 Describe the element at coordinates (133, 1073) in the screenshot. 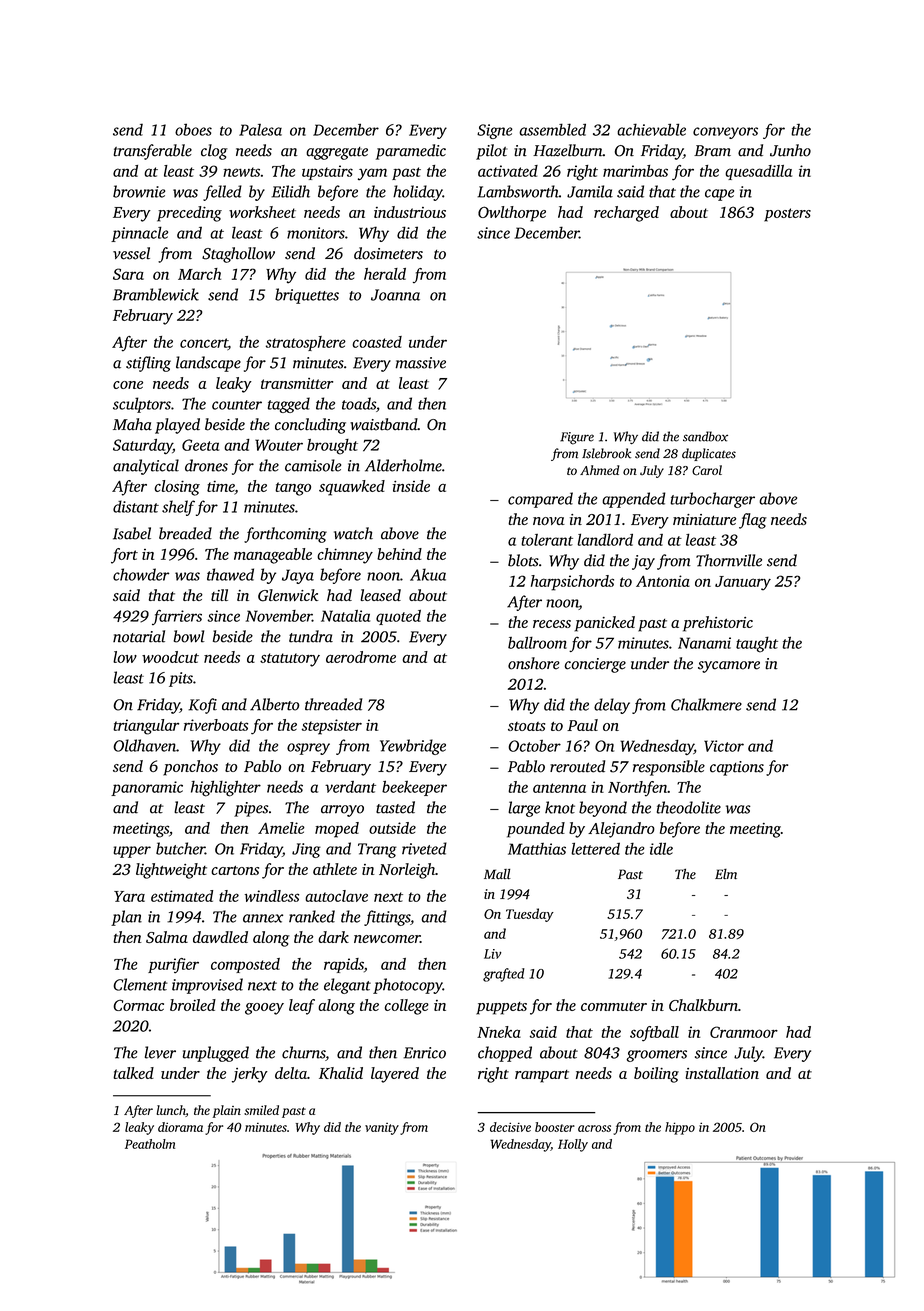

I see `talked` at that location.
